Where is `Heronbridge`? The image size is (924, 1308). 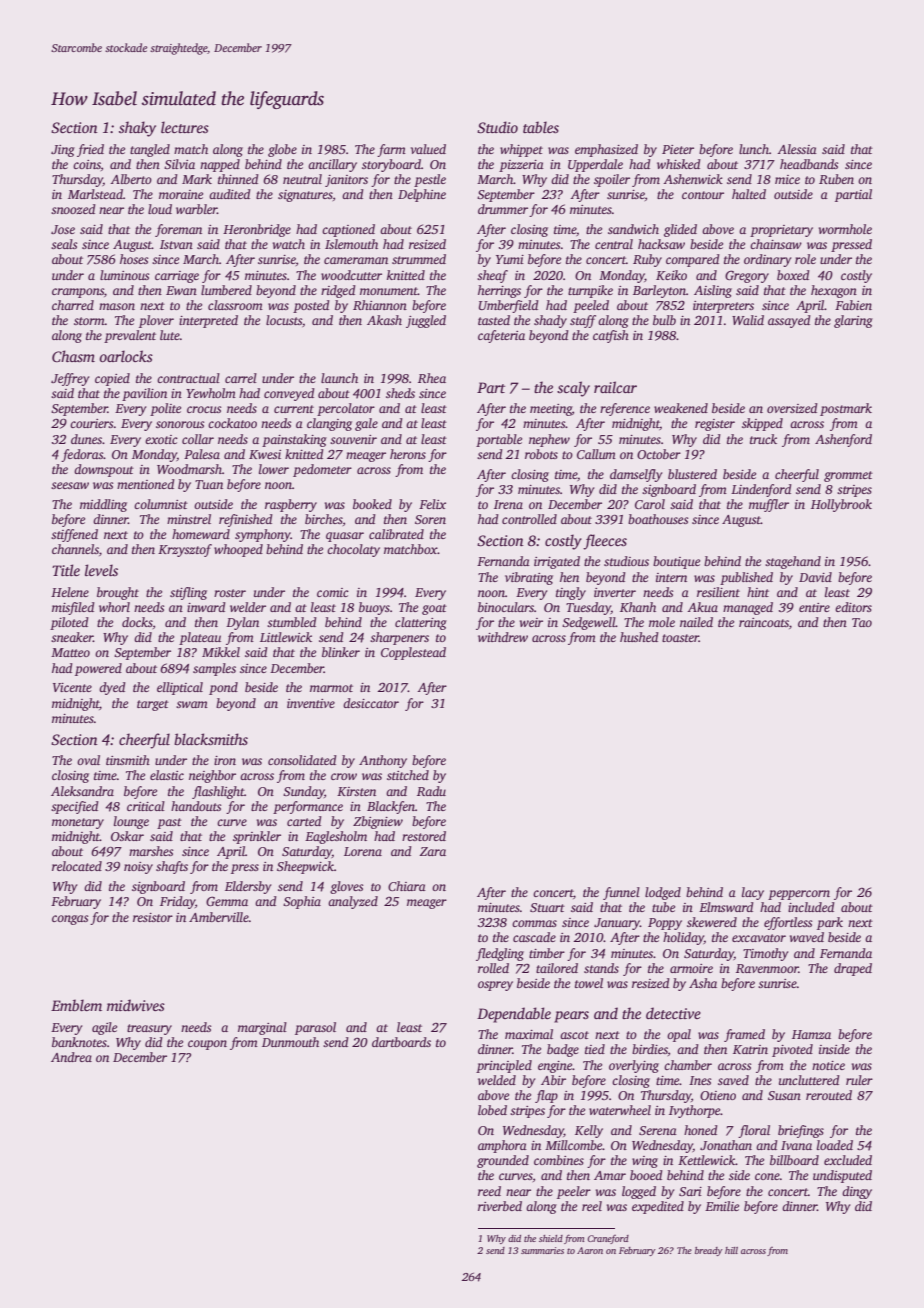 Heronbridge is located at coordinates (257, 230).
